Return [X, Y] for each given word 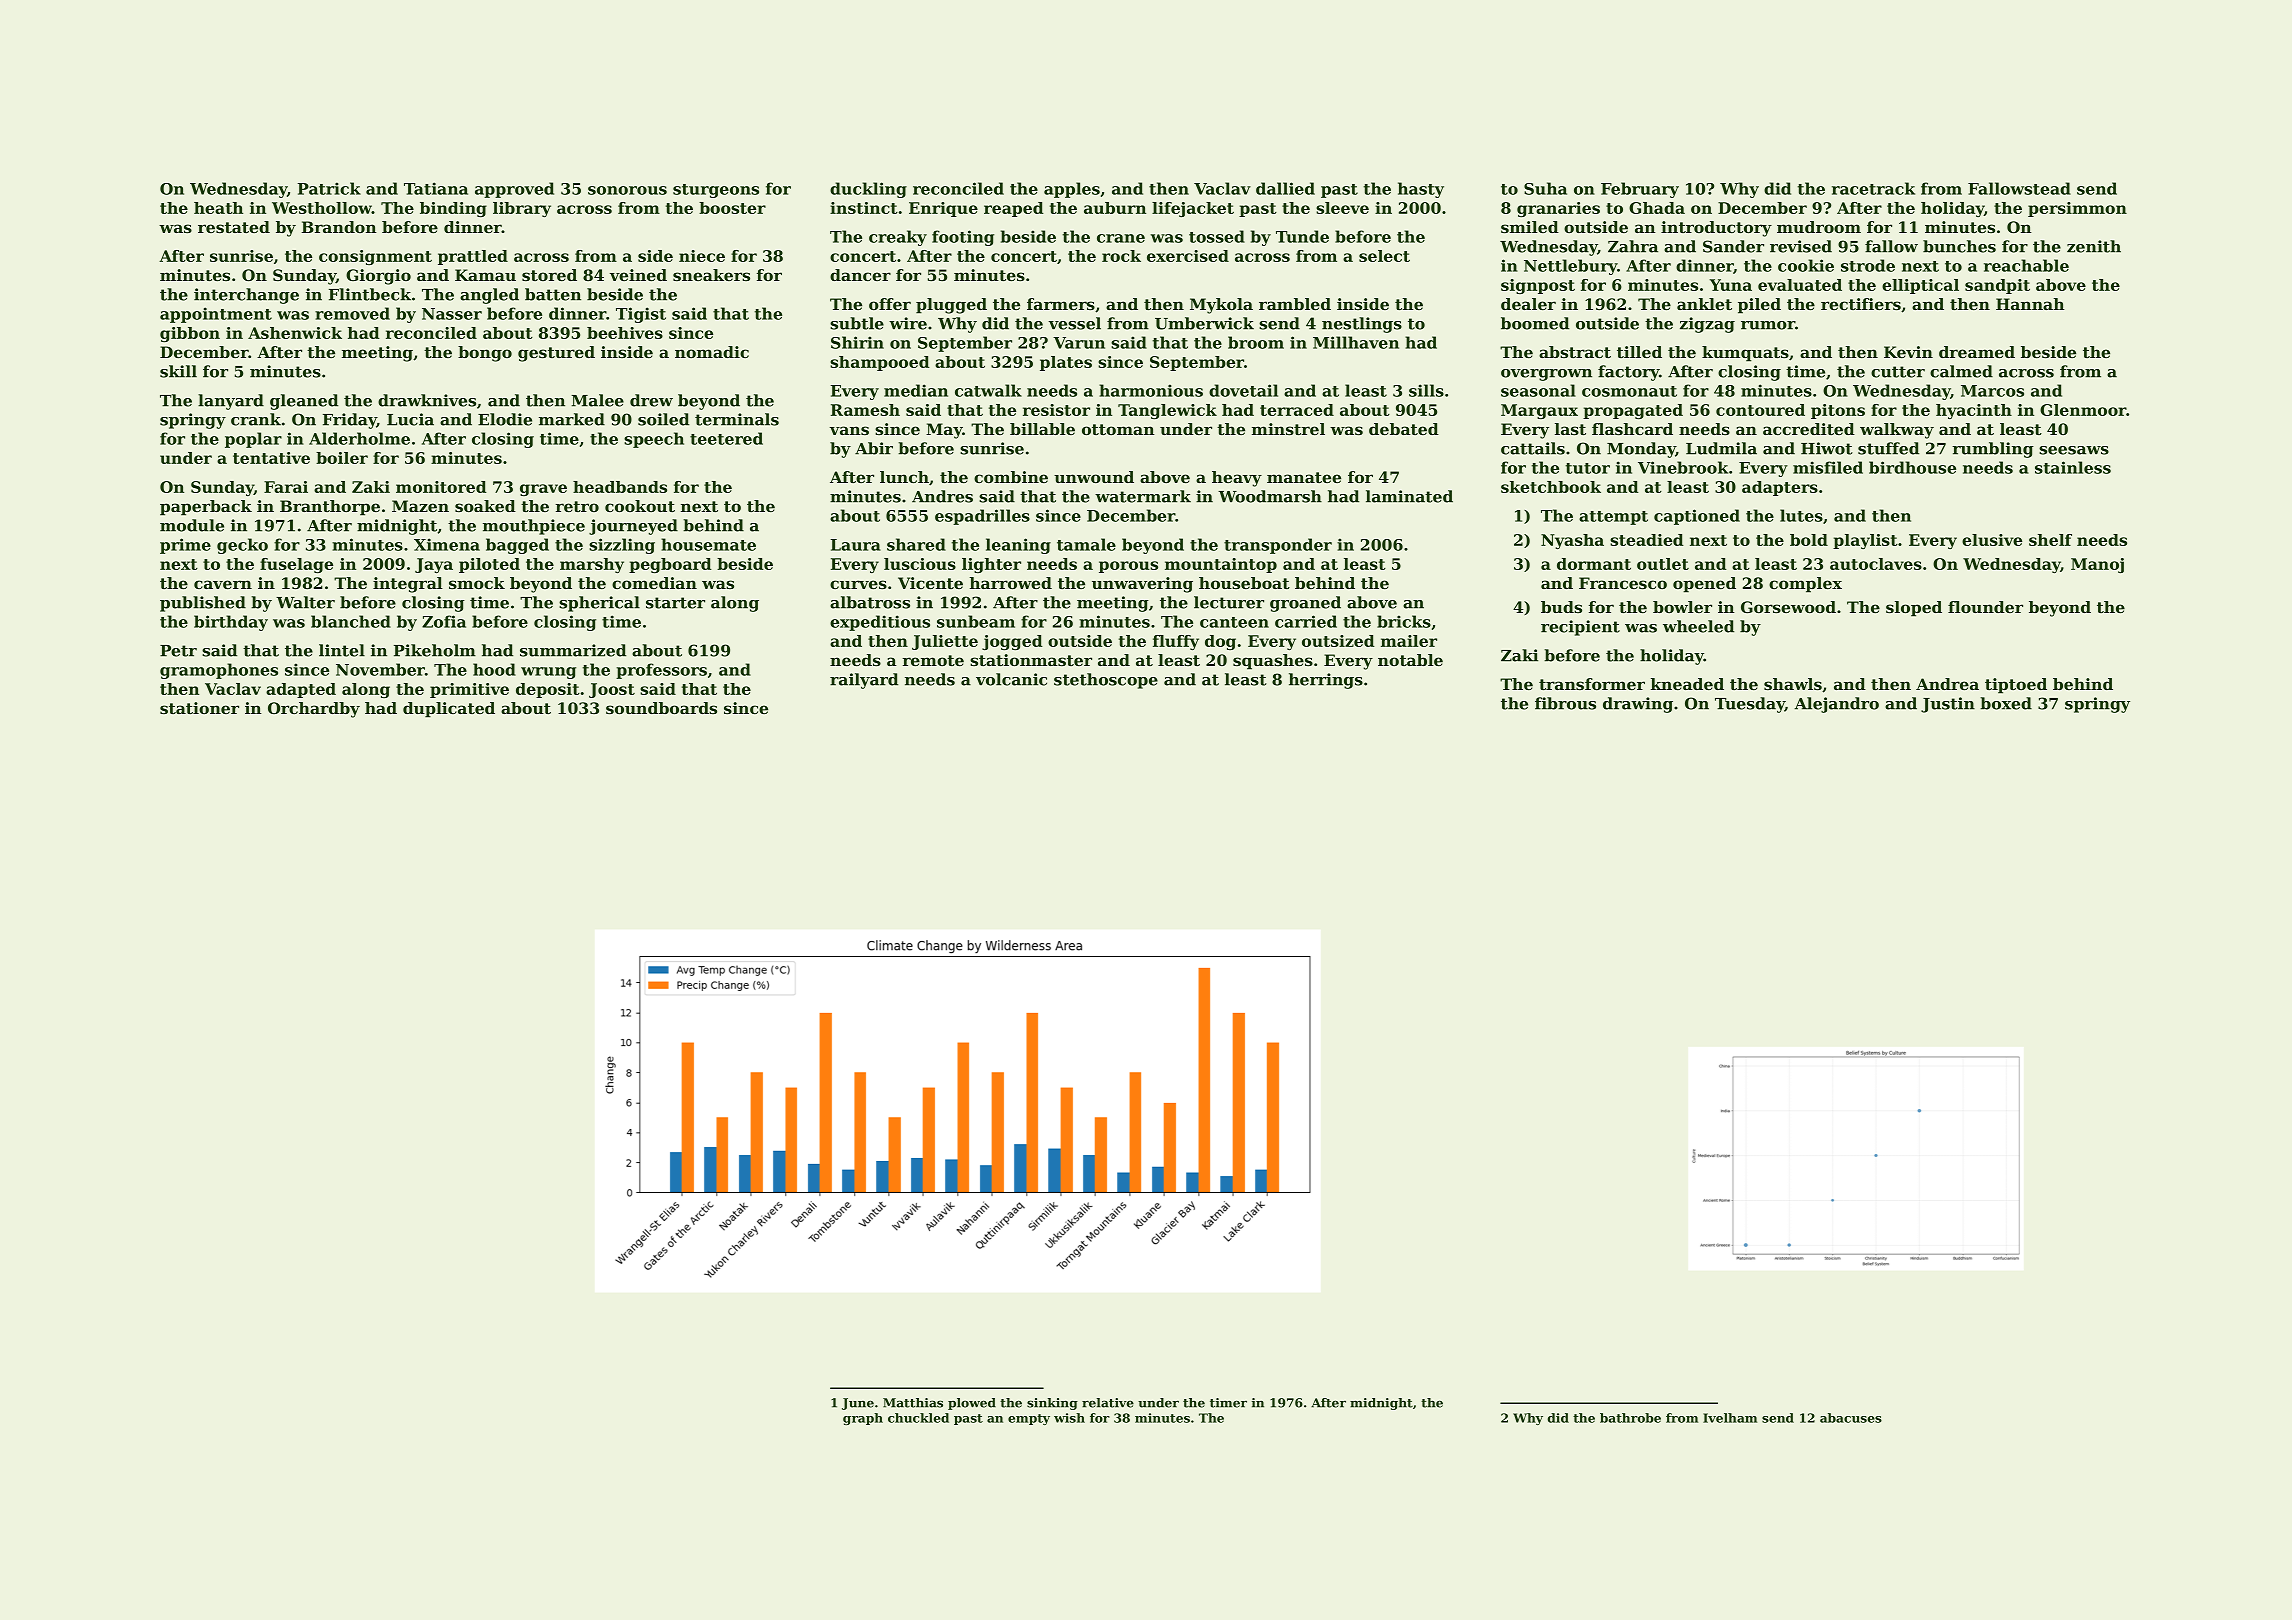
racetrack [1873, 188]
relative [1108, 1403]
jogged [1012, 642]
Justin [1948, 705]
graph [863, 1419]
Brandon [339, 227]
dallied [1285, 188]
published [203, 604]
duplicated [449, 710]
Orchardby [314, 710]
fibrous [1565, 703]
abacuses [1851, 1418]
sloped [1914, 609]
